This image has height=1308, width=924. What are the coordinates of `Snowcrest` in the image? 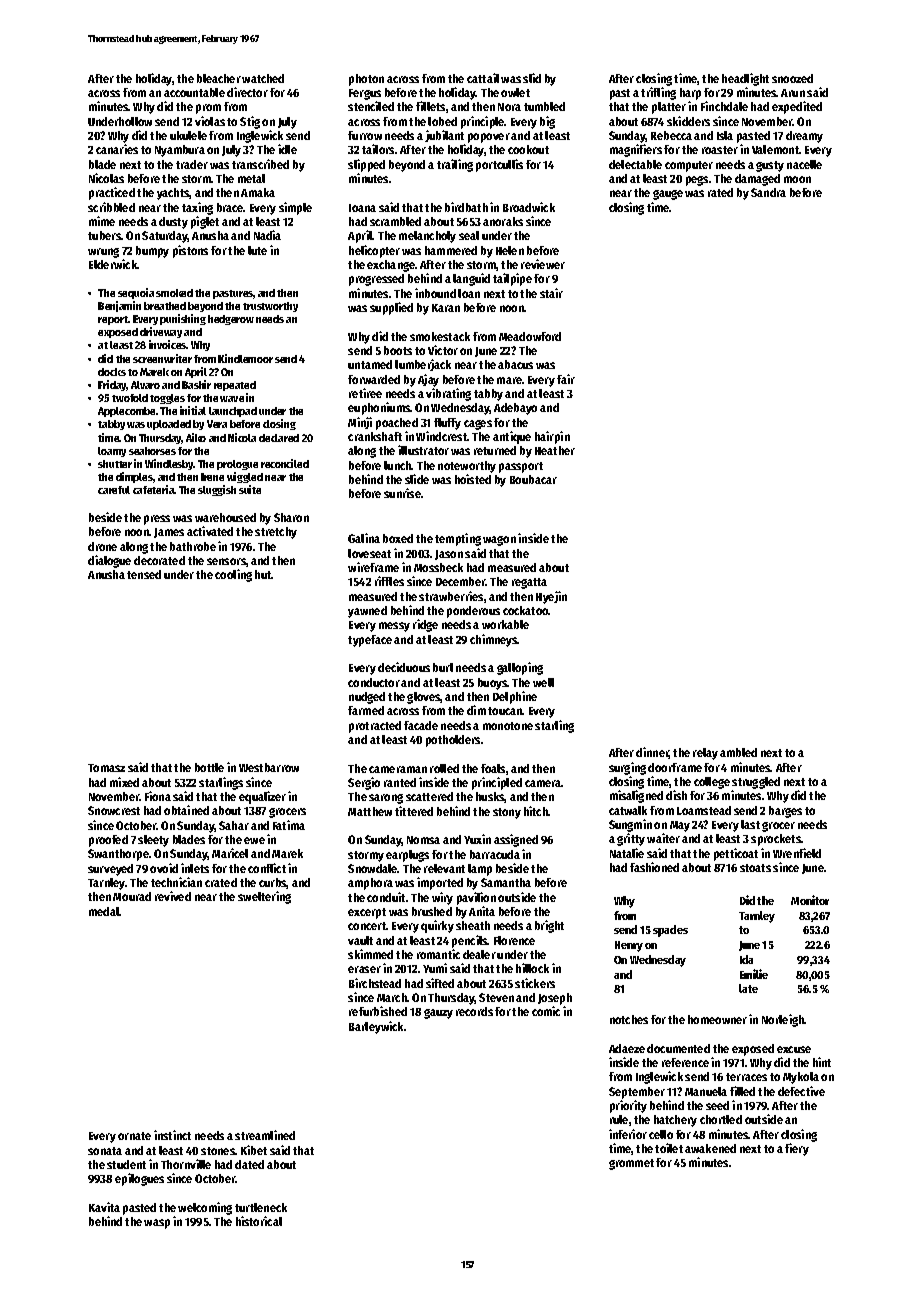 It's located at (114, 810).
